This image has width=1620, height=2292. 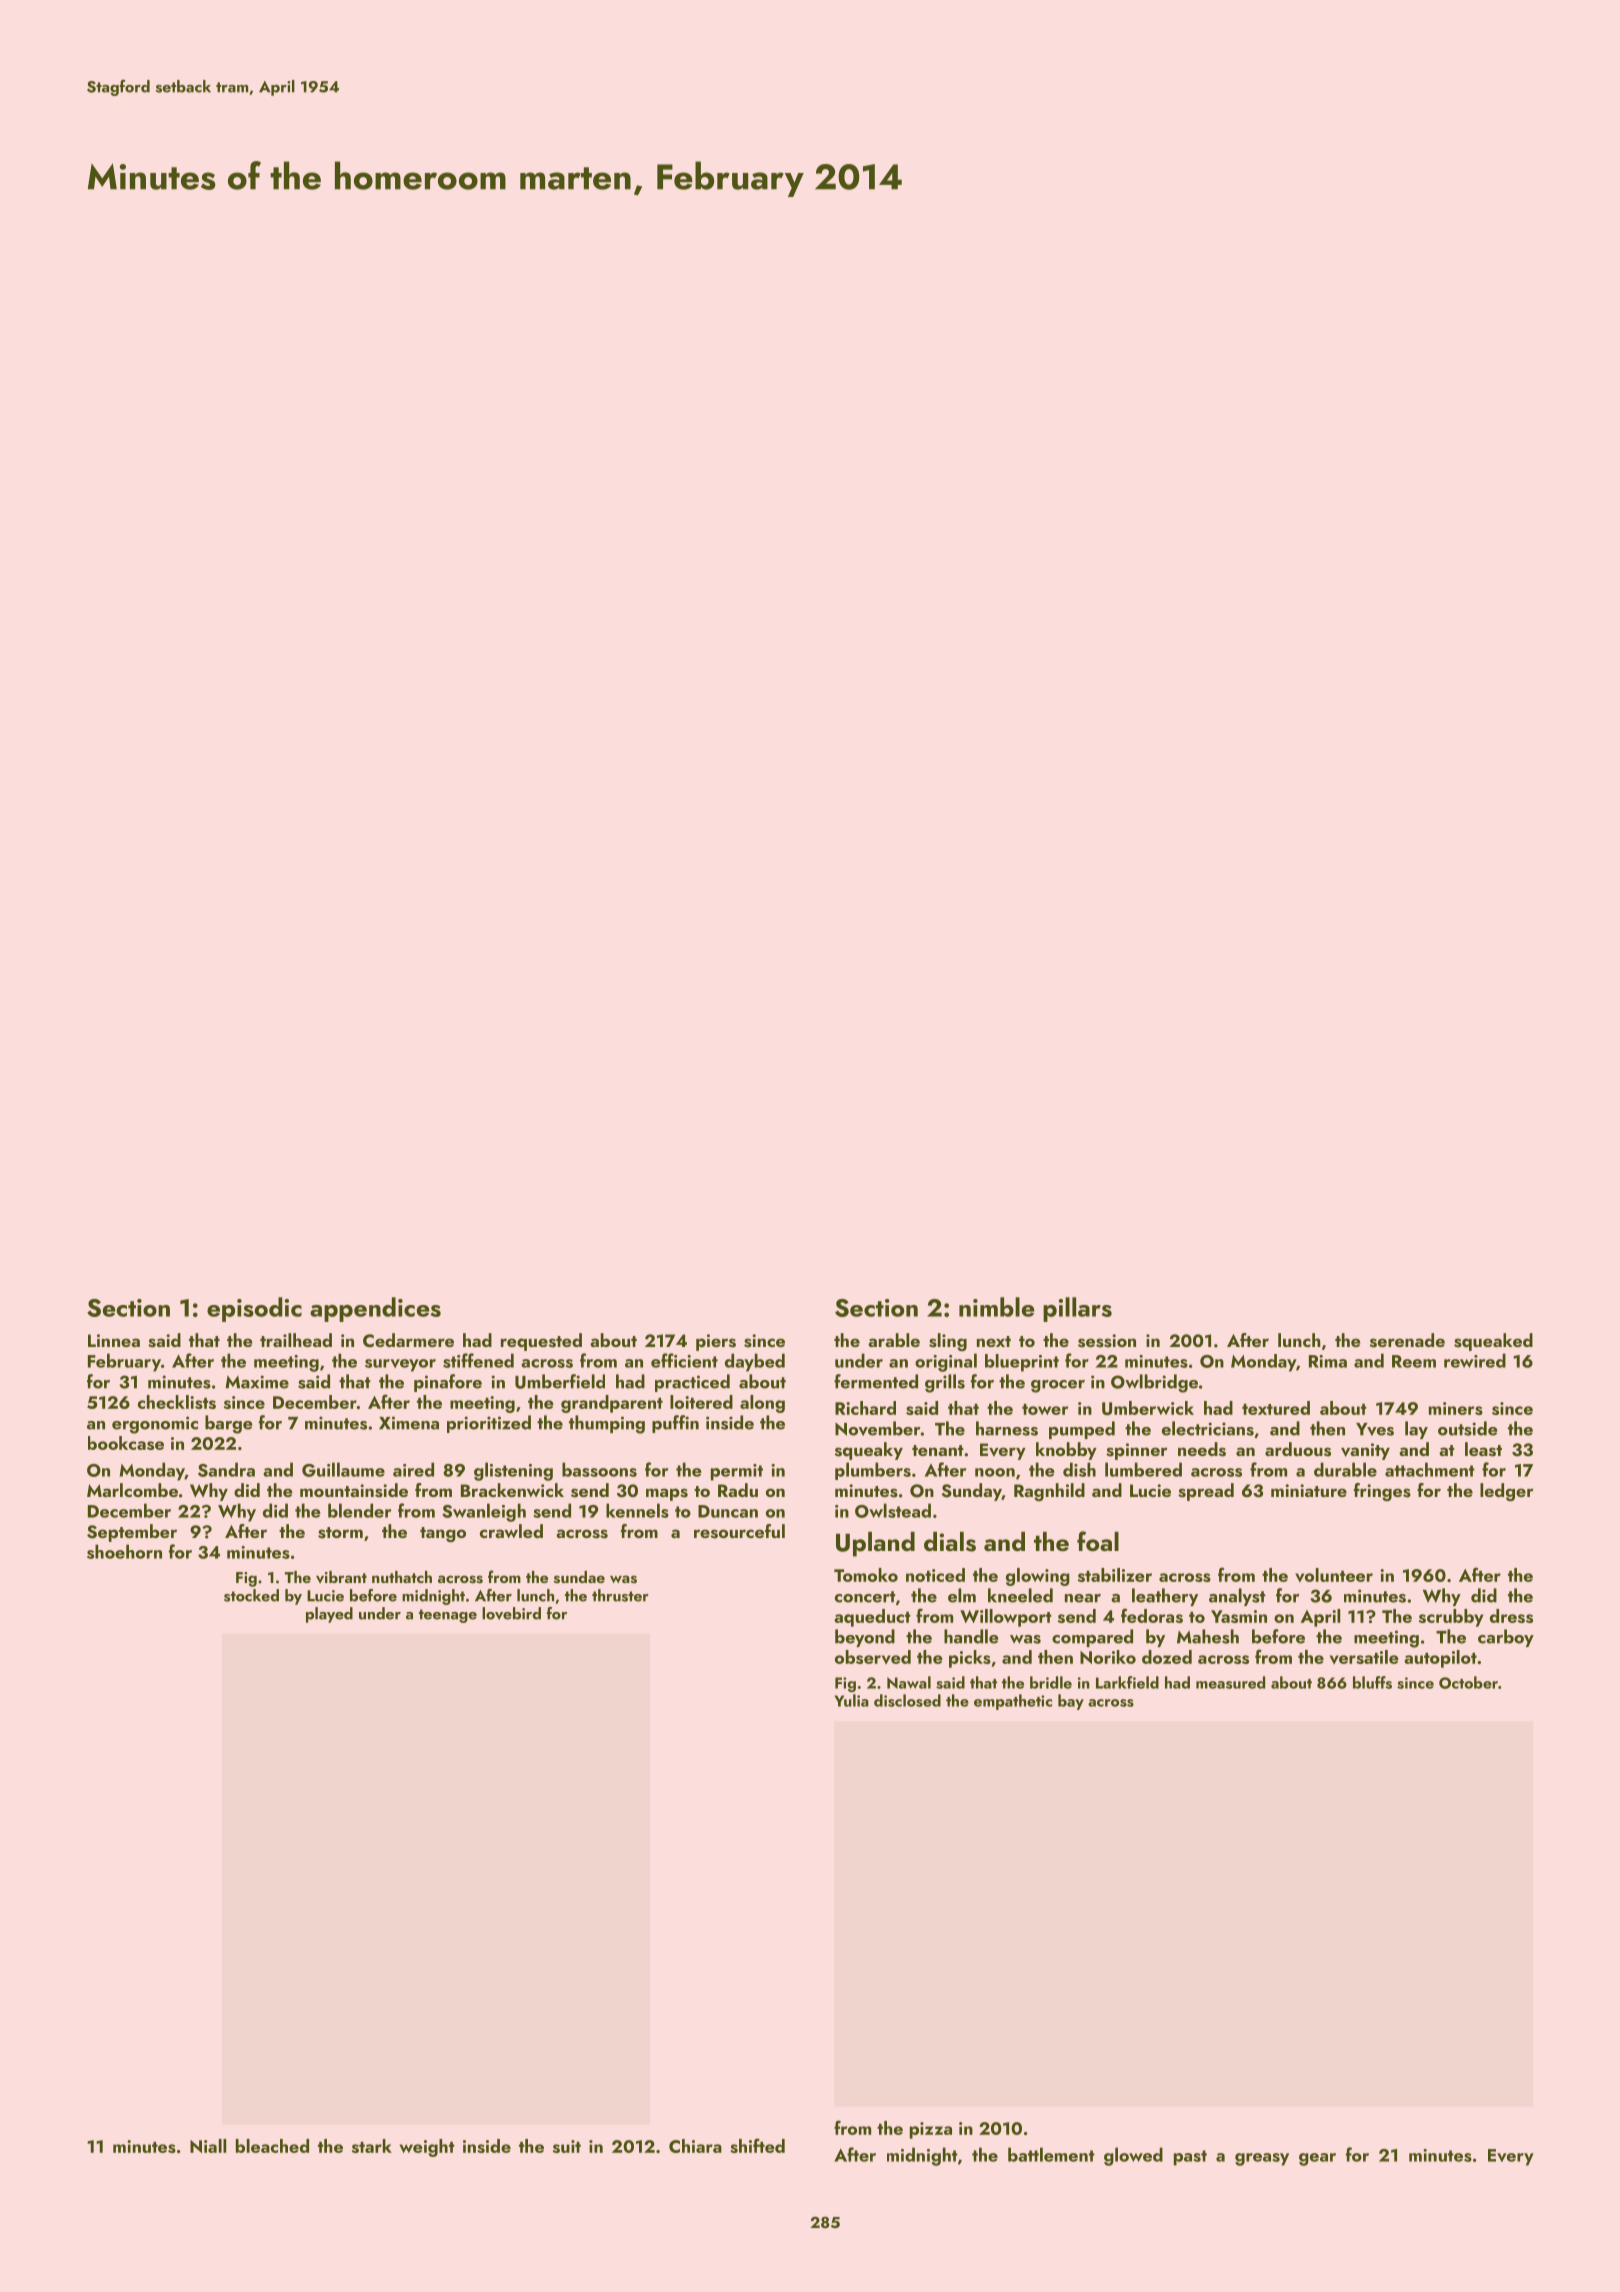 I want to click on pillars, so click(x=1077, y=1309).
